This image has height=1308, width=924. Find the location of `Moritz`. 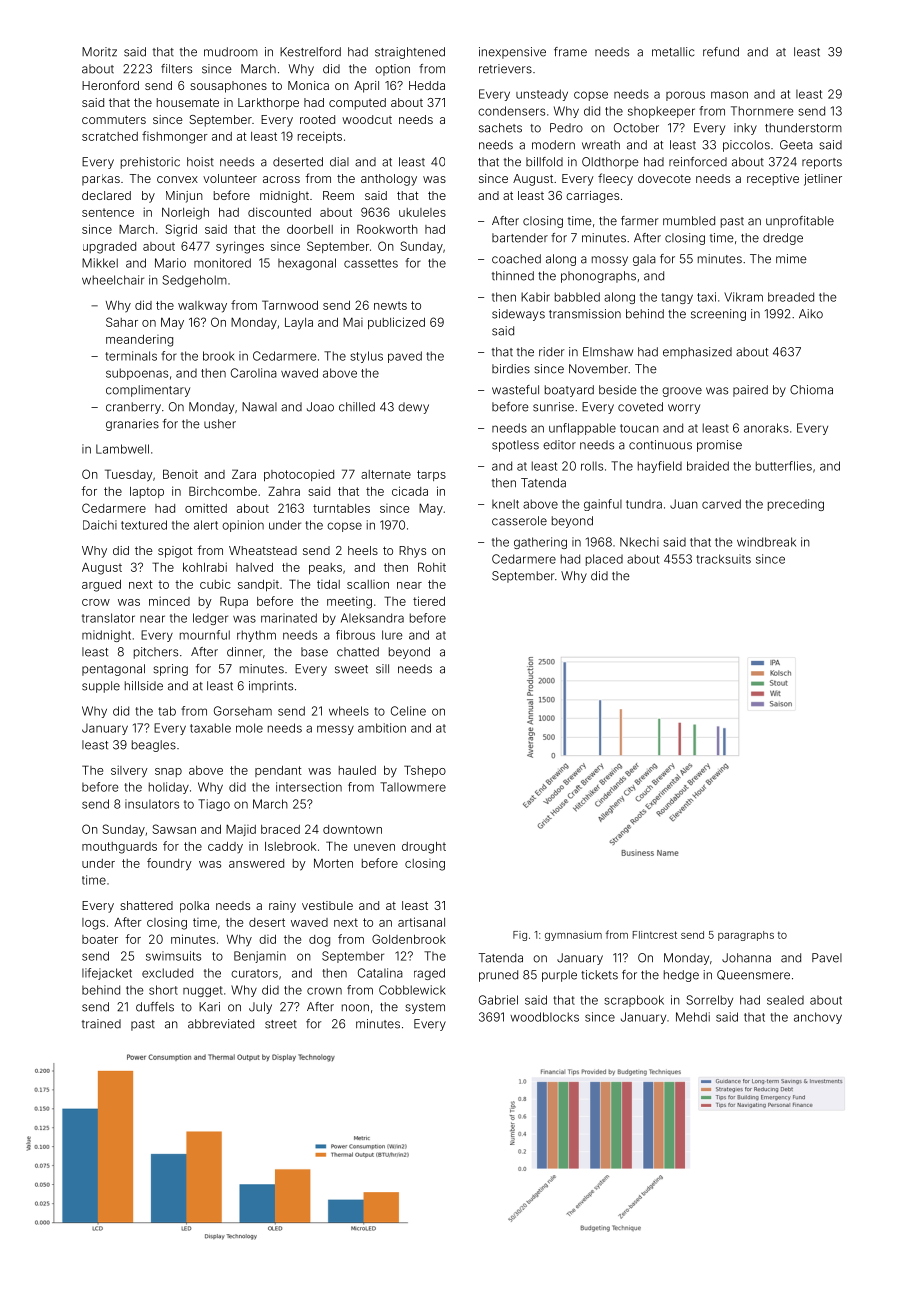

Moritz is located at coordinates (99, 52).
